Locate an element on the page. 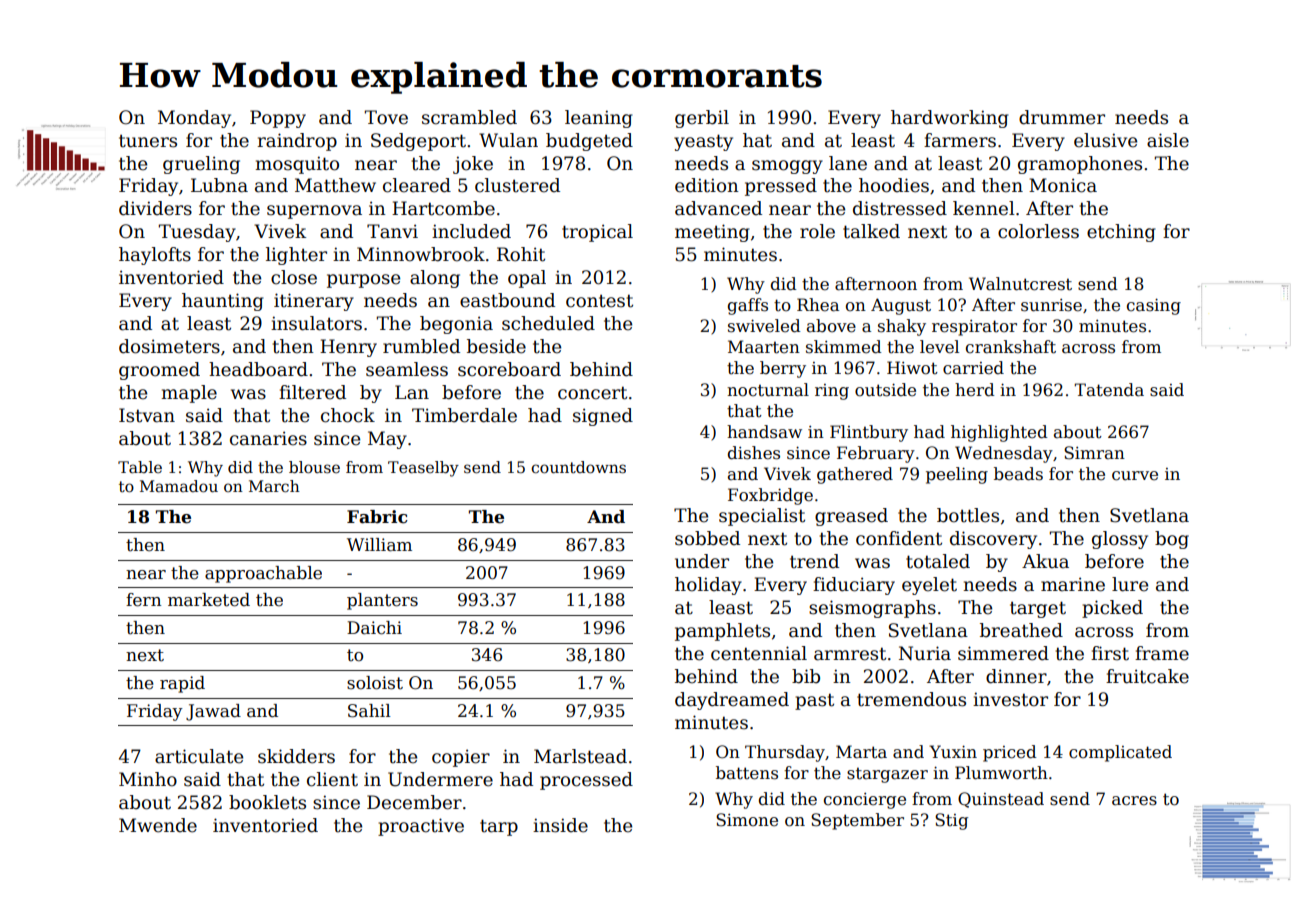 The height and width of the image is (924, 1308). Mamadou is located at coordinates (179, 486).
